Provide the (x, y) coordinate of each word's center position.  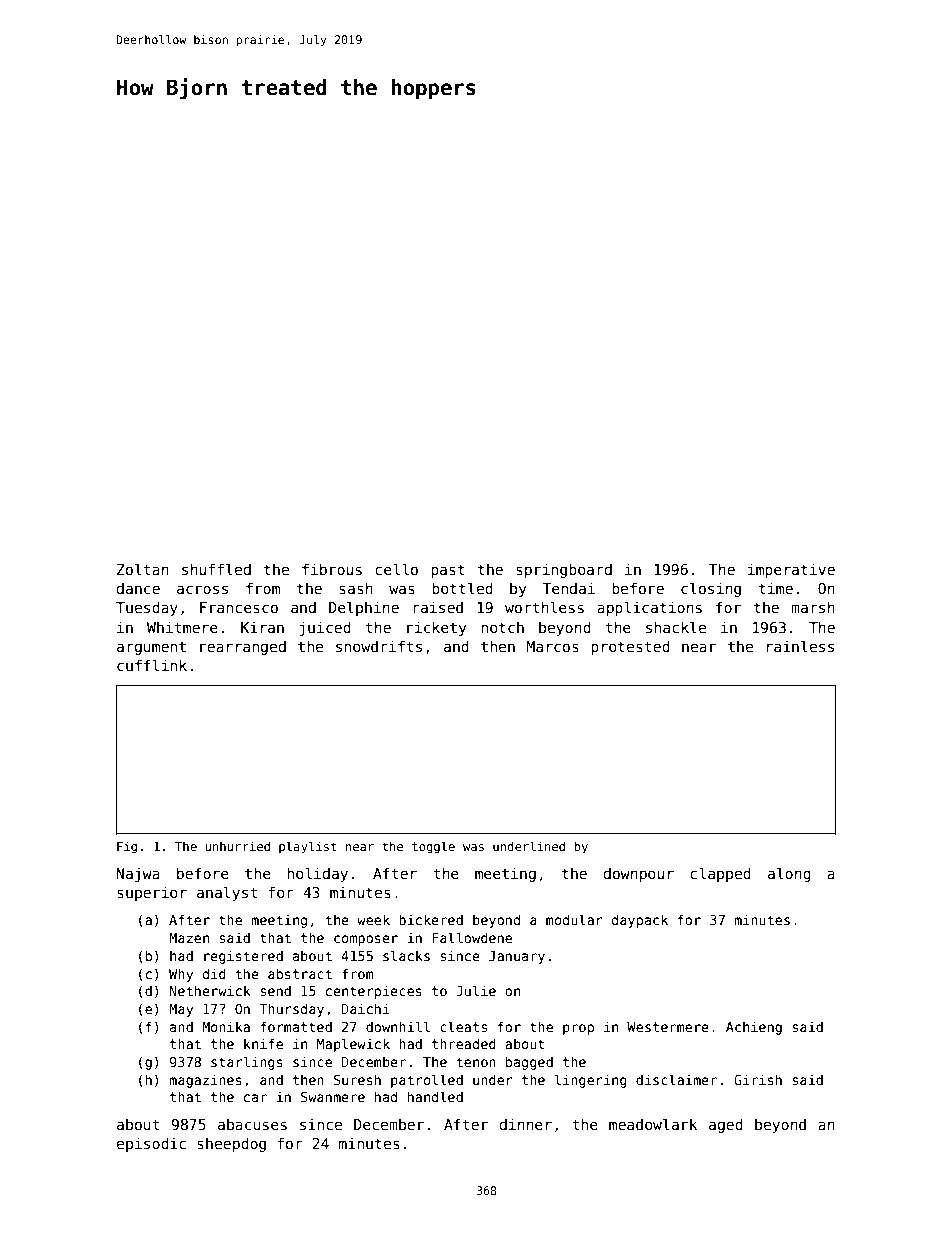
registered (243, 957)
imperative (791, 570)
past (448, 571)
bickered (431, 919)
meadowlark (653, 1124)
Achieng (754, 1028)
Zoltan (143, 569)
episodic (151, 1144)
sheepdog (231, 1144)
